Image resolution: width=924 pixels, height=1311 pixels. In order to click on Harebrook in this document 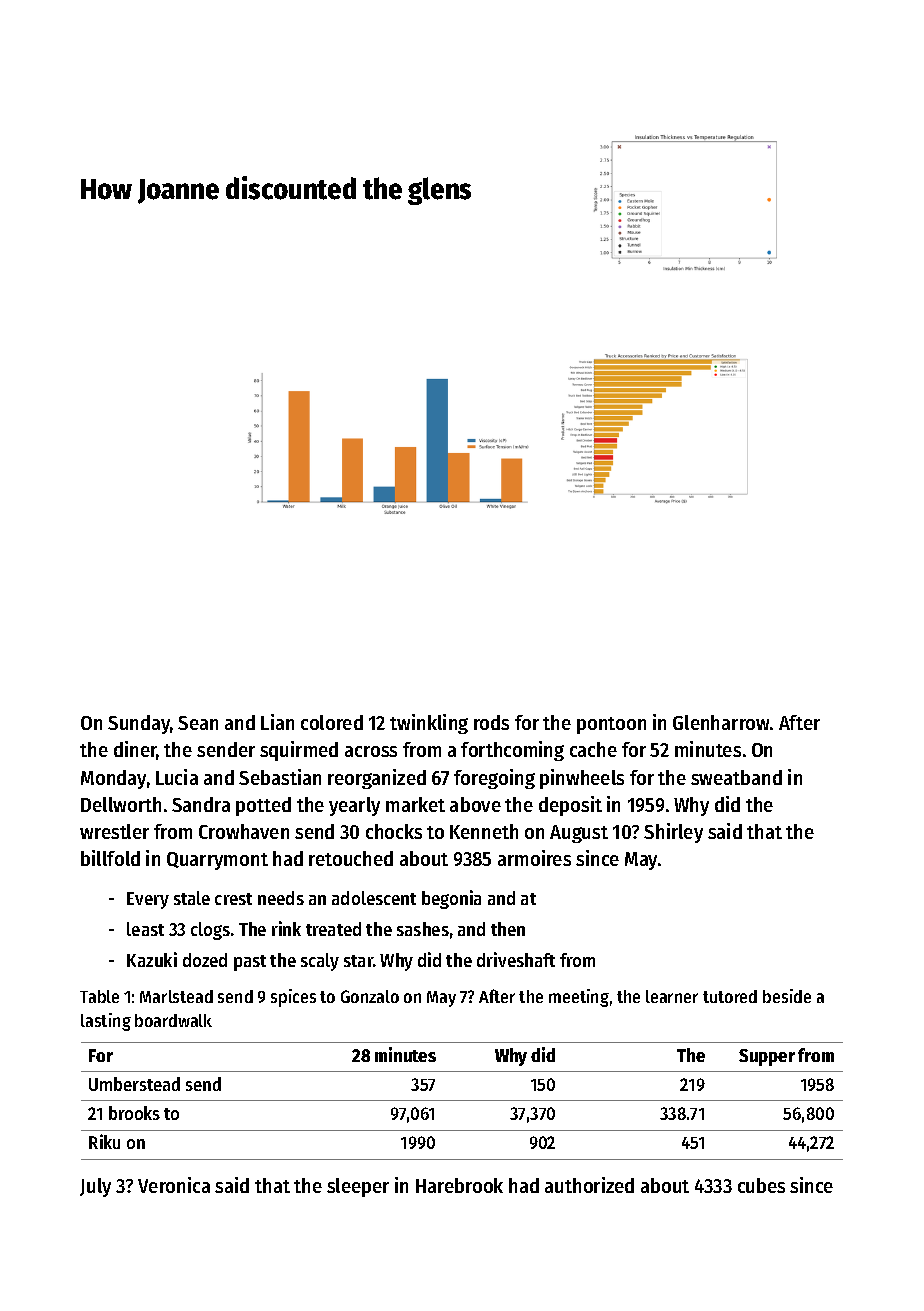, I will do `click(459, 1185)`.
